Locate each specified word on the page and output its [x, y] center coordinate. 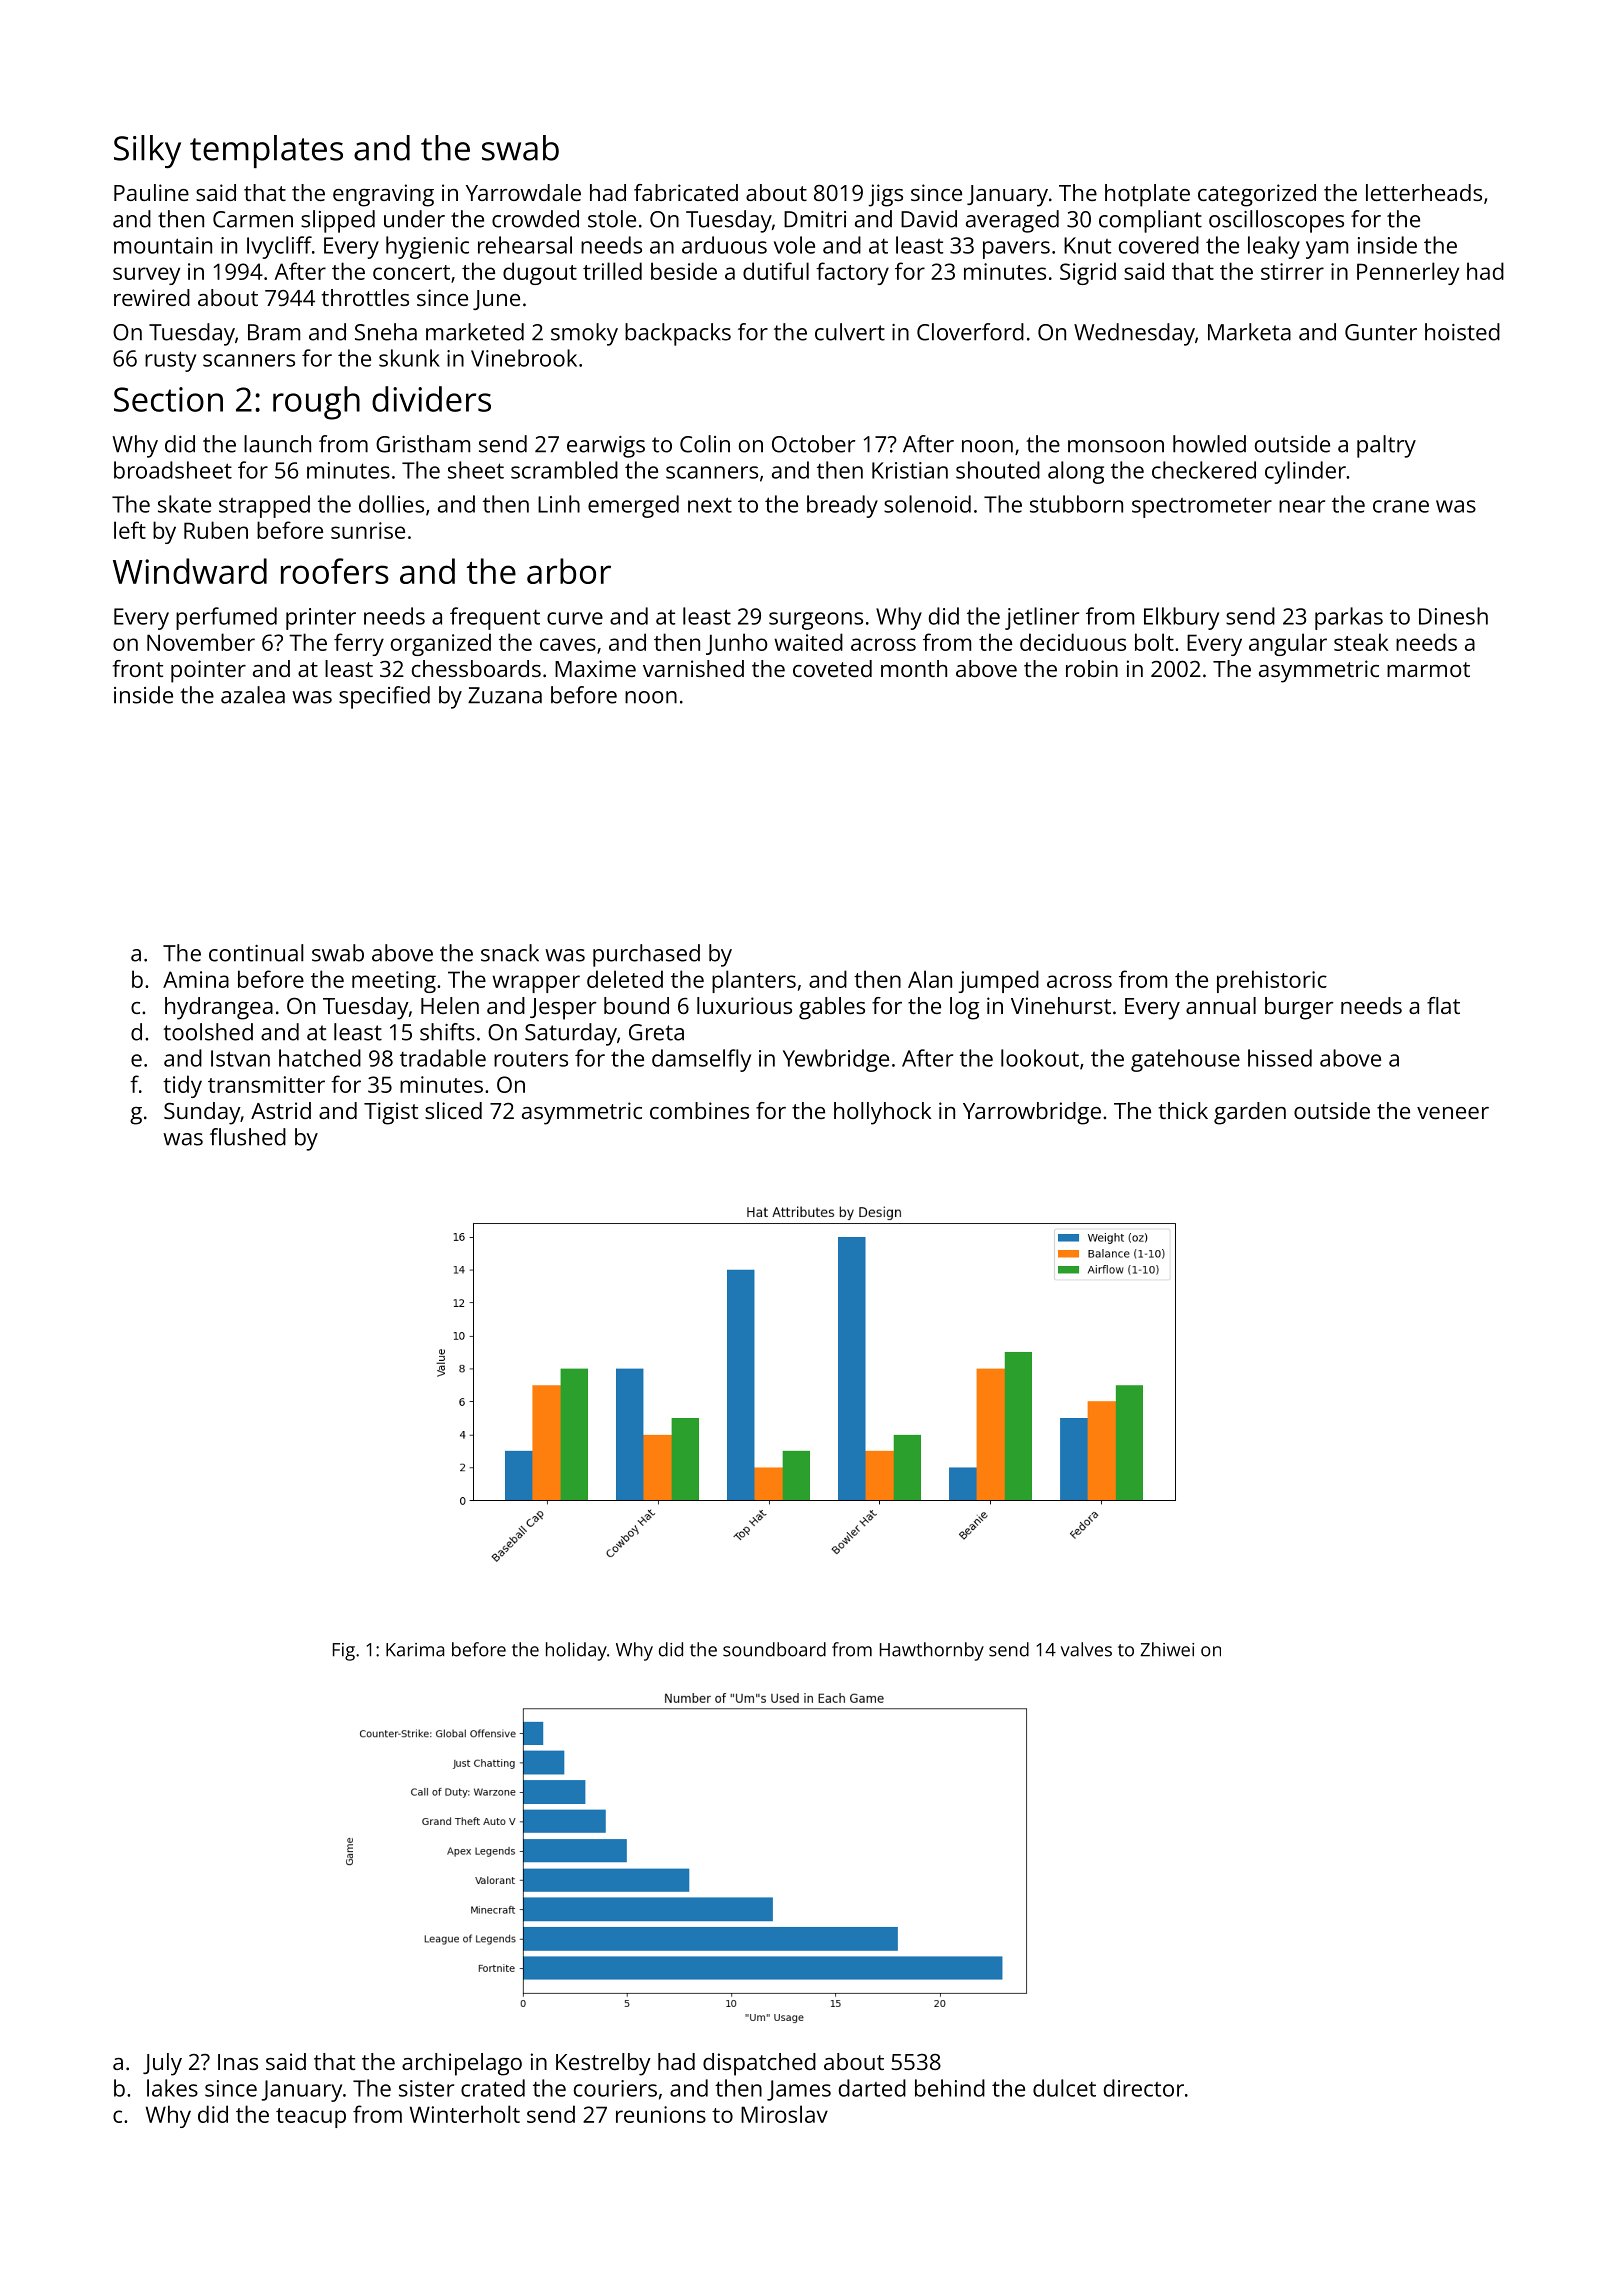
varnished [693, 668]
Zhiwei [1167, 1649]
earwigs [606, 447]
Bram [274, 332]
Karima [415, 1650]
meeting [394, 982]
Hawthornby [932, 1651]
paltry [1386, 446]
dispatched [759, 2064]
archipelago [462, 2064]
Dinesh [1453, 616]
